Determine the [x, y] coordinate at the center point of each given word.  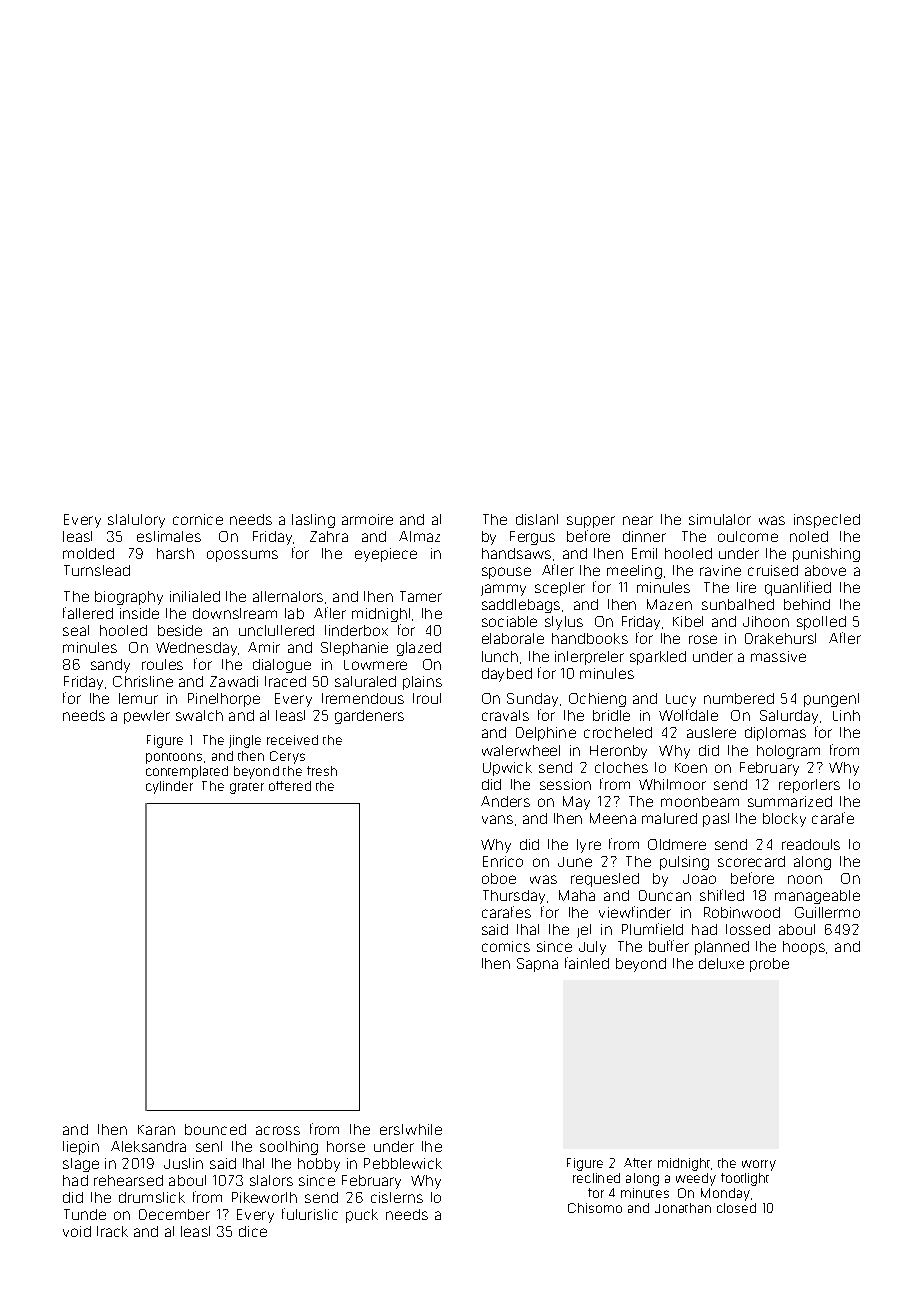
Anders [505, 801]
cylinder [169, 787]
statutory [136, 521]
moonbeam [700, 801]
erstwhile [411, 1129]
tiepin [81, 1148]
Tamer [421, 596]
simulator [720, 519]
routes [162, 664]
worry [759, 1165]
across [278, 1130]
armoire [367, 519]
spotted [821, 623]
